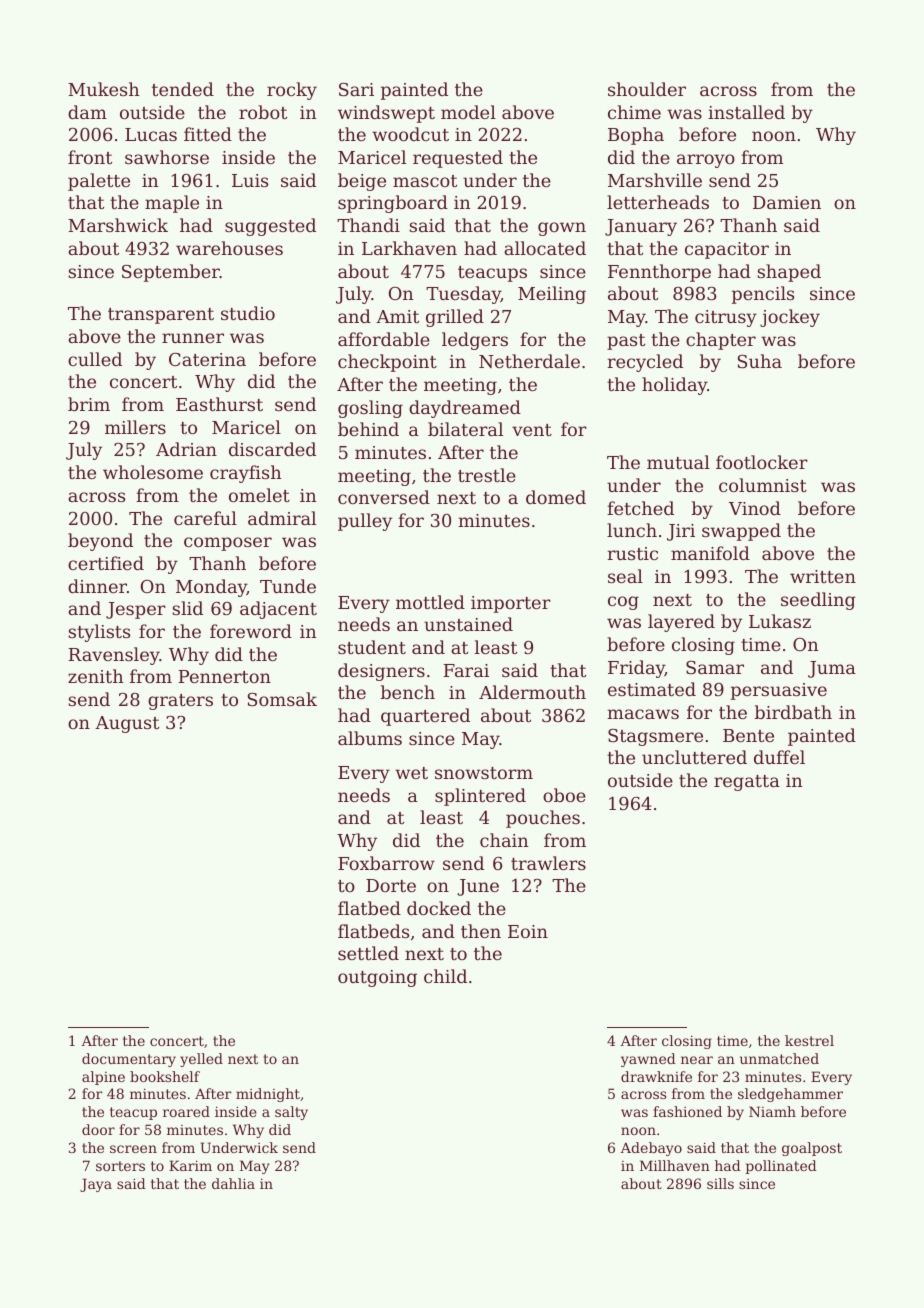  What do you see at coordinates (103, 89) in the document?
I see `Mukesh` at bounding box center [103, 89].
